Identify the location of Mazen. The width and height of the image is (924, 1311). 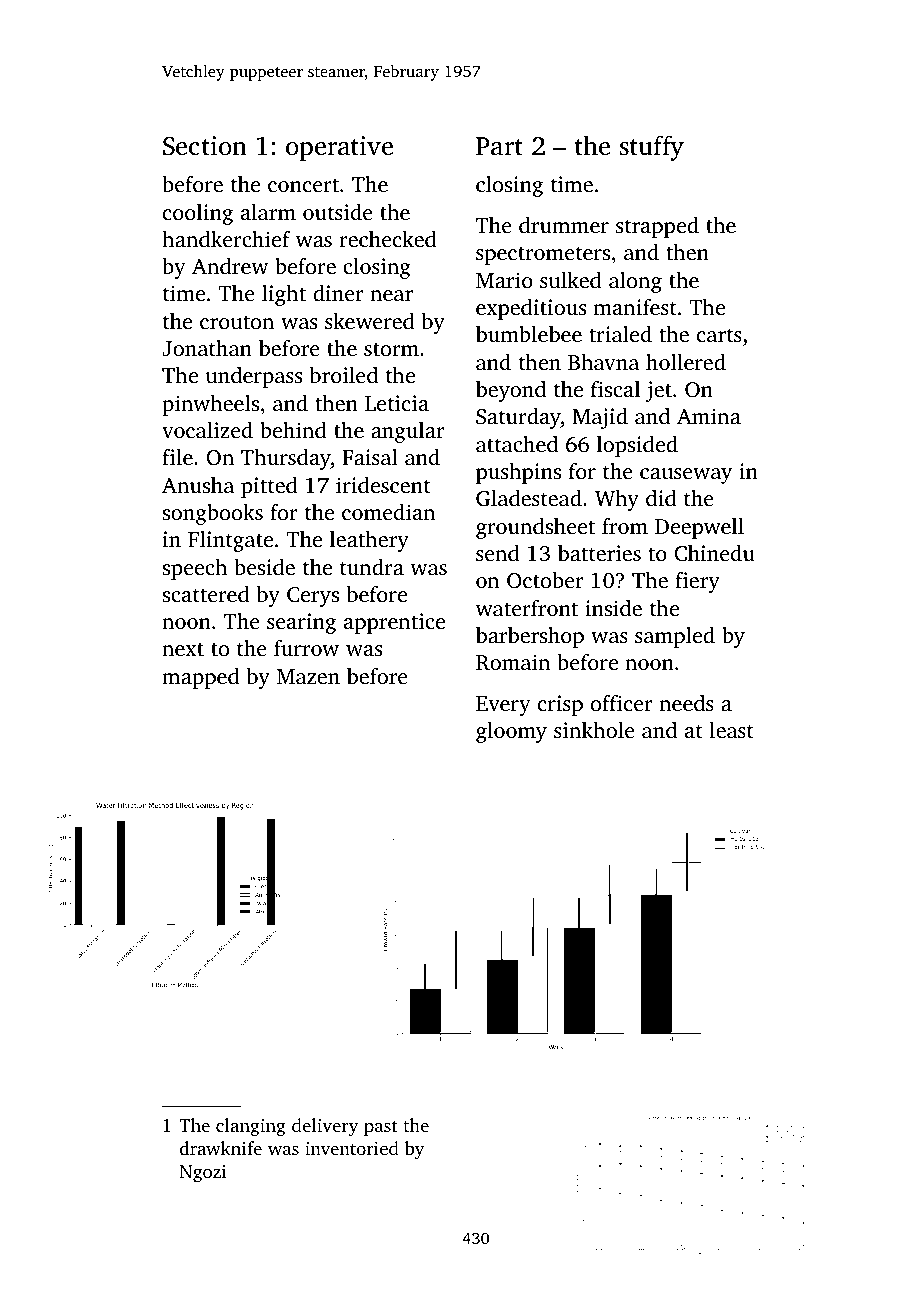
(308, 676).
